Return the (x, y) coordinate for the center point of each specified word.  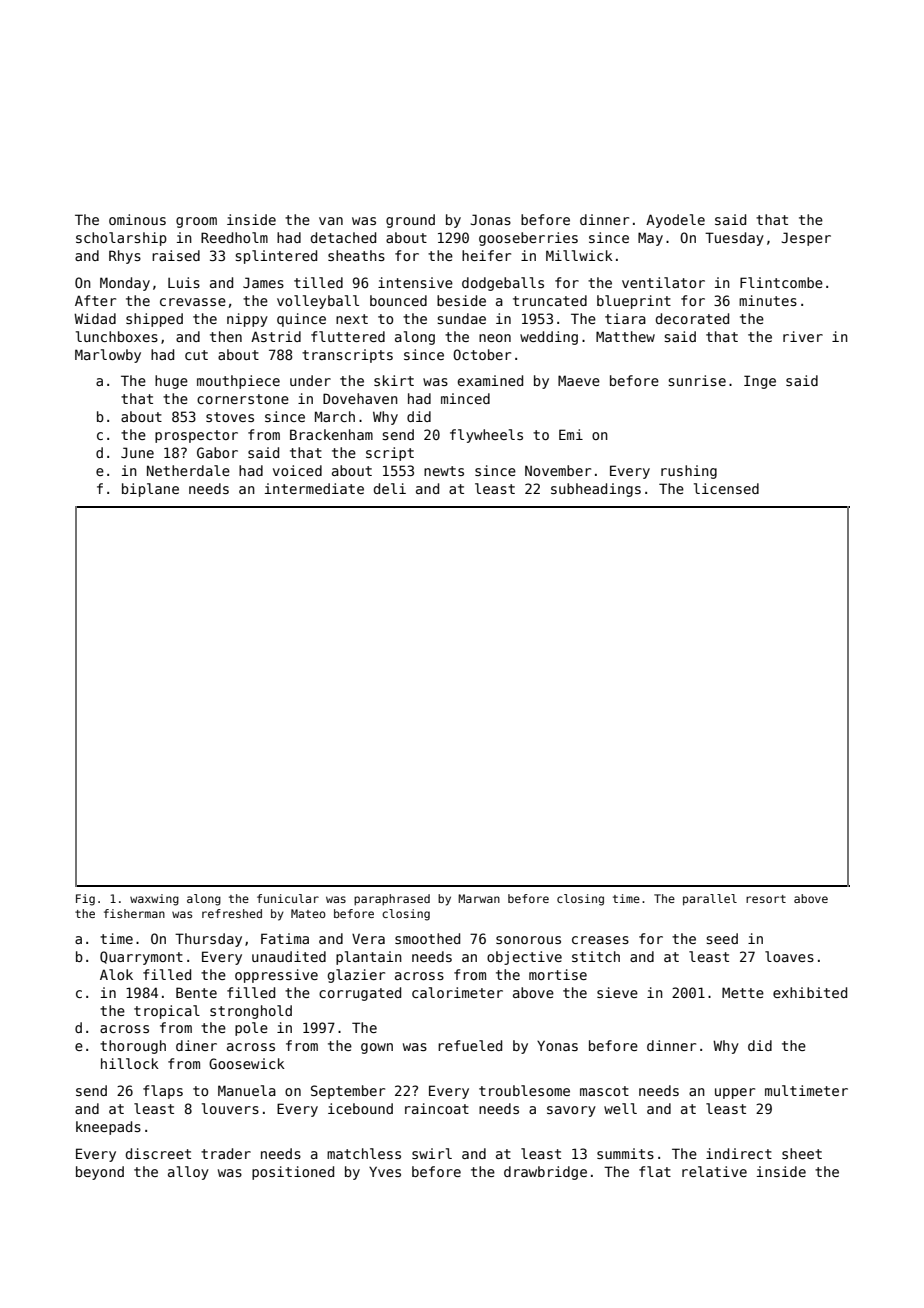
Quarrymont (141, 958)
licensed (726, 488)
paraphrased (392, 900)
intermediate (314, 488)
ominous (137, 219)
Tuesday (734, 239)
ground (410, 221)
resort (766, 899)
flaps (163, 1092)
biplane (150, 490)
